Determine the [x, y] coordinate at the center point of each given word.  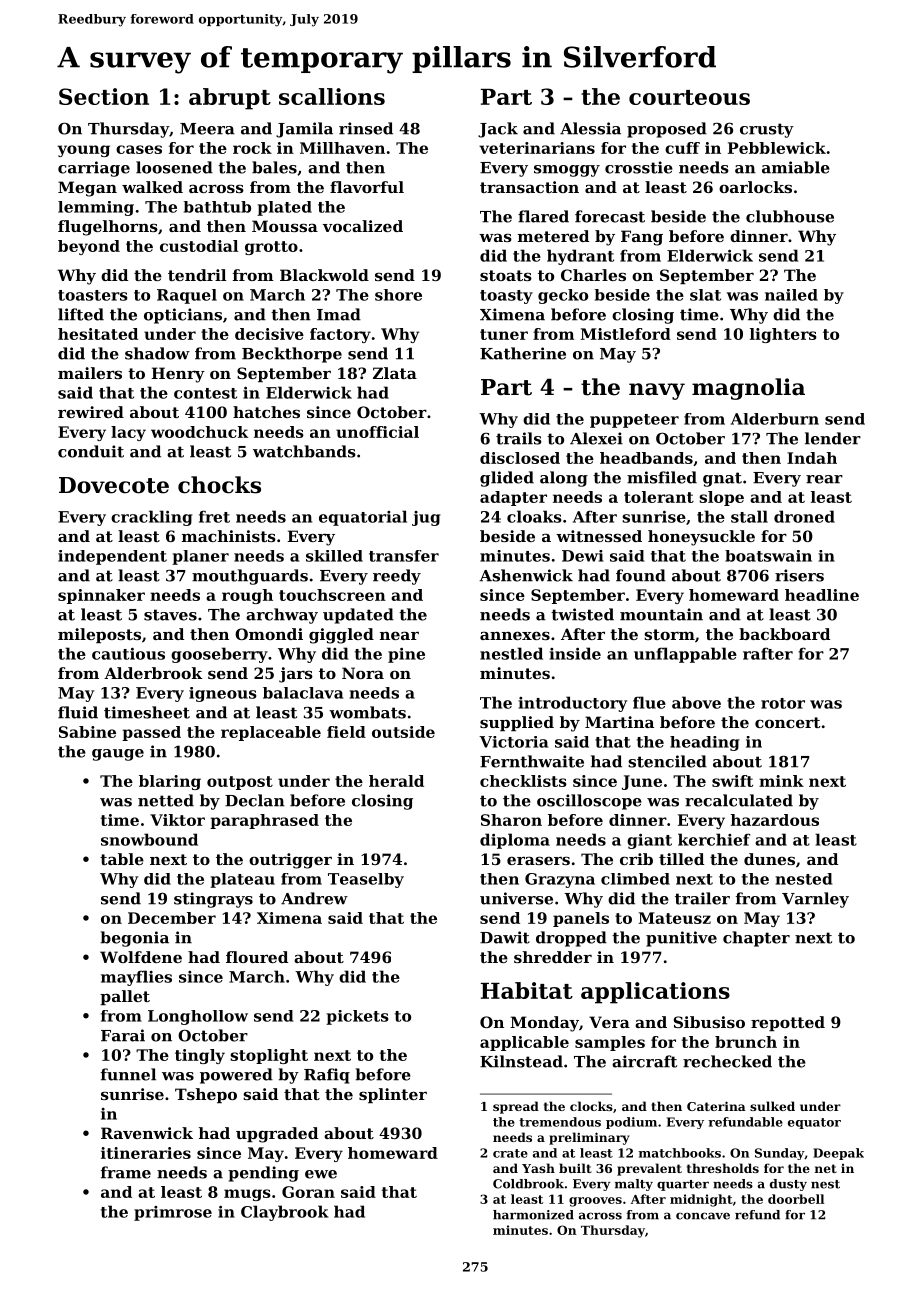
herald [396, 781]
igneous [223, 694]
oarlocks [755, 187]
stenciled [667, 761]
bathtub [217, 207]
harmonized [533, 1215]
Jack [498, 130]
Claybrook [285, 1213]
